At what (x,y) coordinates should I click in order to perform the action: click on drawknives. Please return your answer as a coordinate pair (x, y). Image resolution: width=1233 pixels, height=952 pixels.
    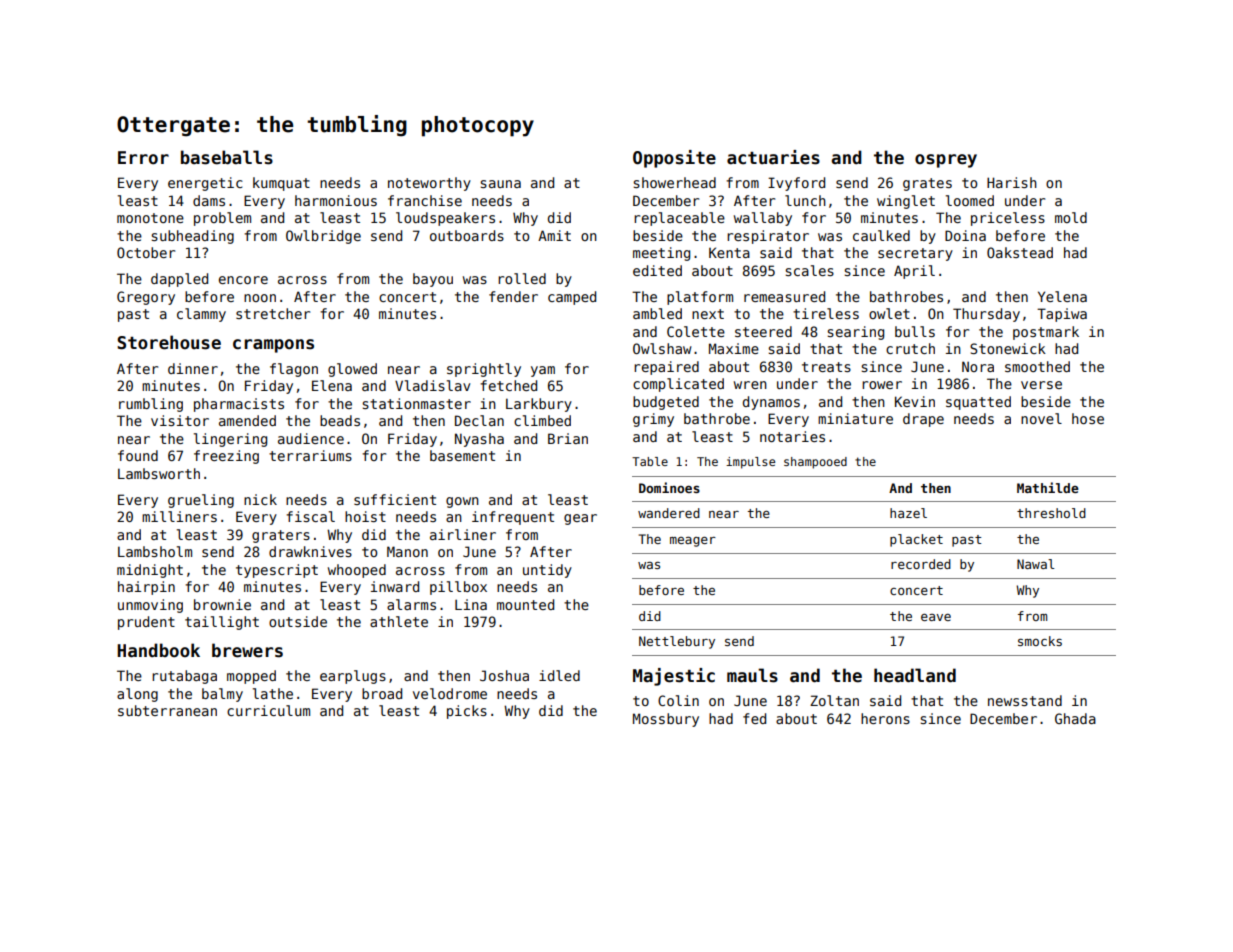
    Looking at the image, I should click on (310, 551).
